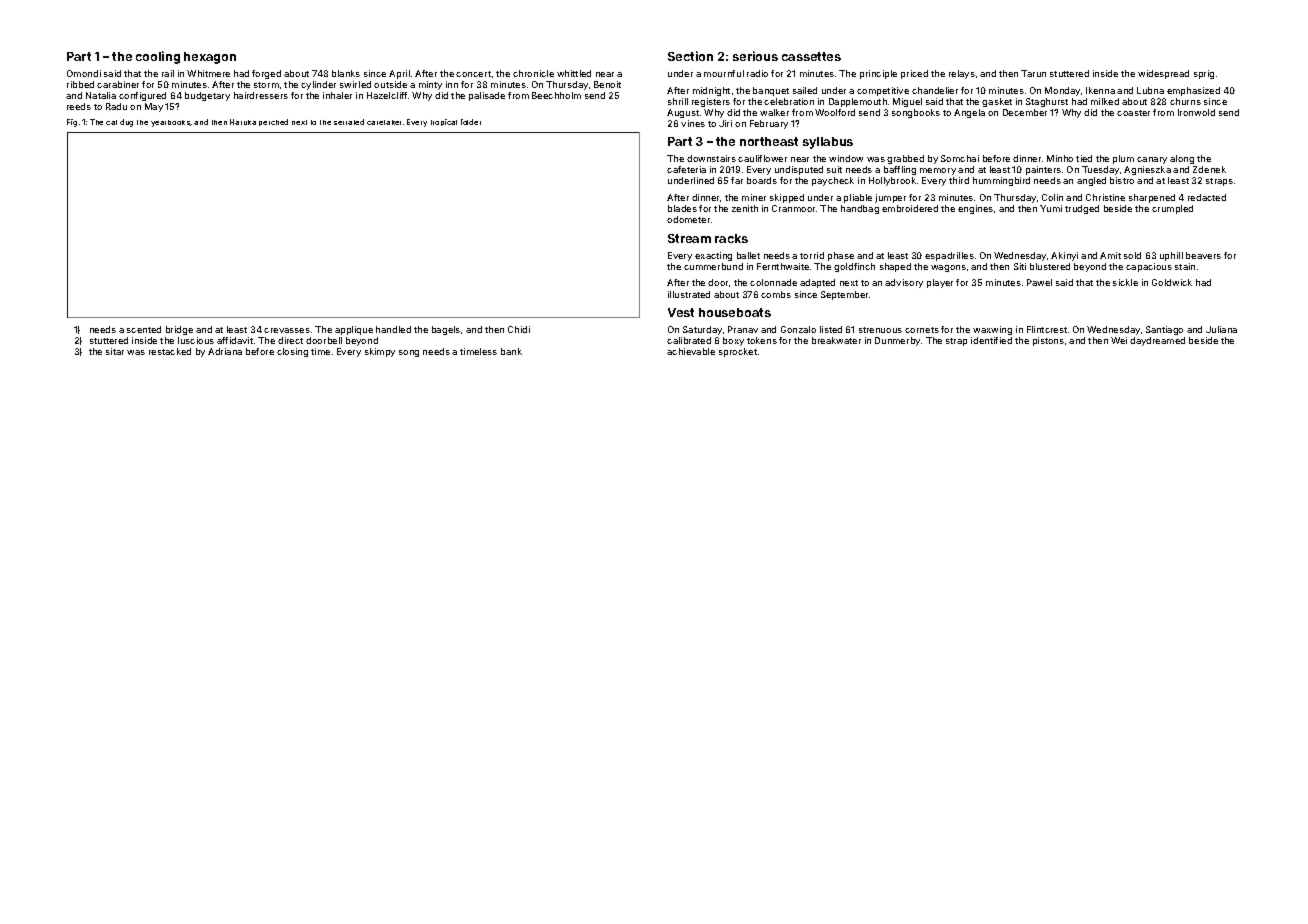 This document has height=924, width=1308. Describe the element at coordinates (769, 141) in the document. I see `northeast` at that location.
